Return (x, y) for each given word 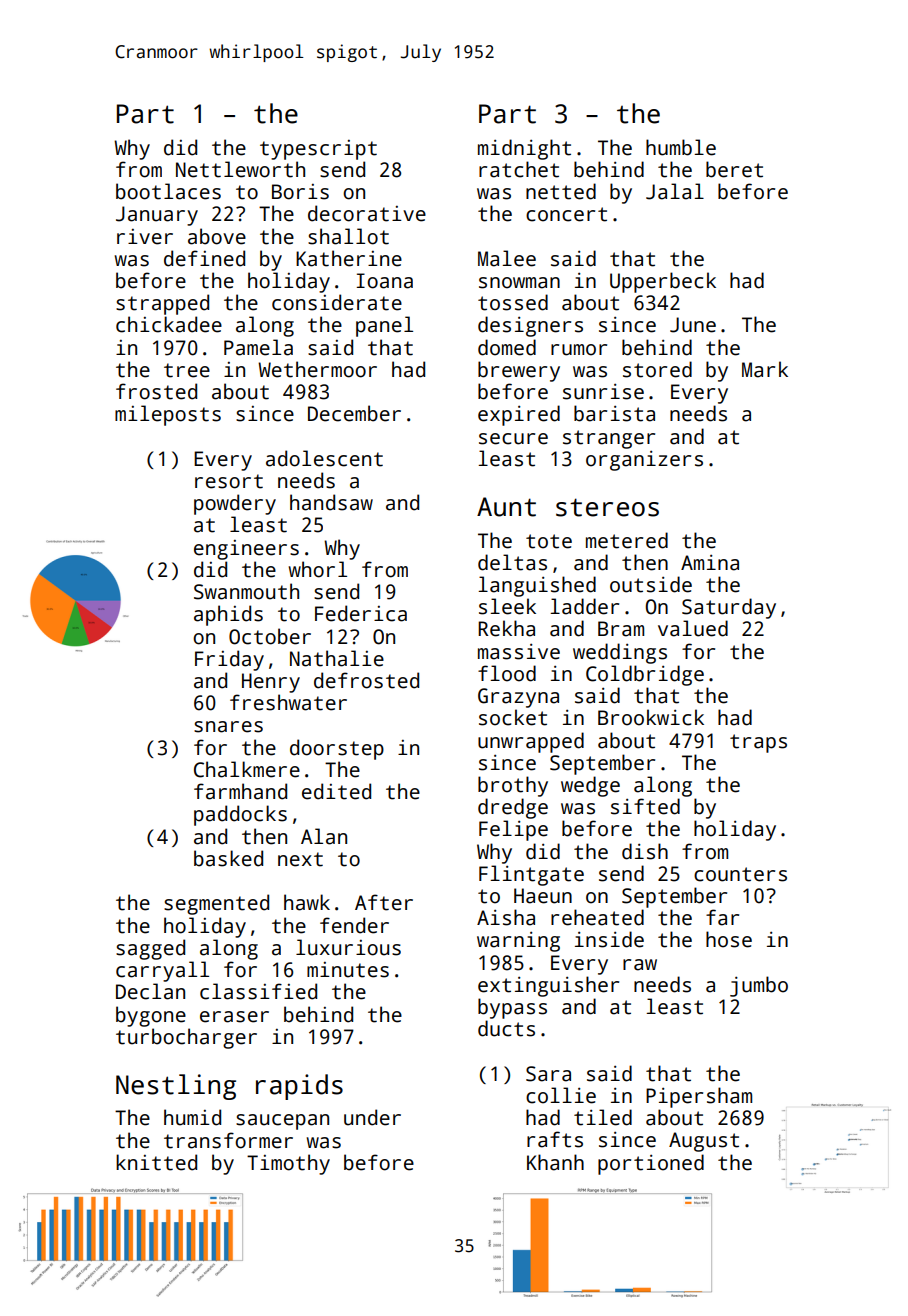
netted (561, 191)
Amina (710, 563)
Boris (300, 192)
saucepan (282, 1122)
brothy (513, 786)
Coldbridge (645, 675)
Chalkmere (247, 769)
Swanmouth (246, 591)
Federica (361, 613)
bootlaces (168, 191)
